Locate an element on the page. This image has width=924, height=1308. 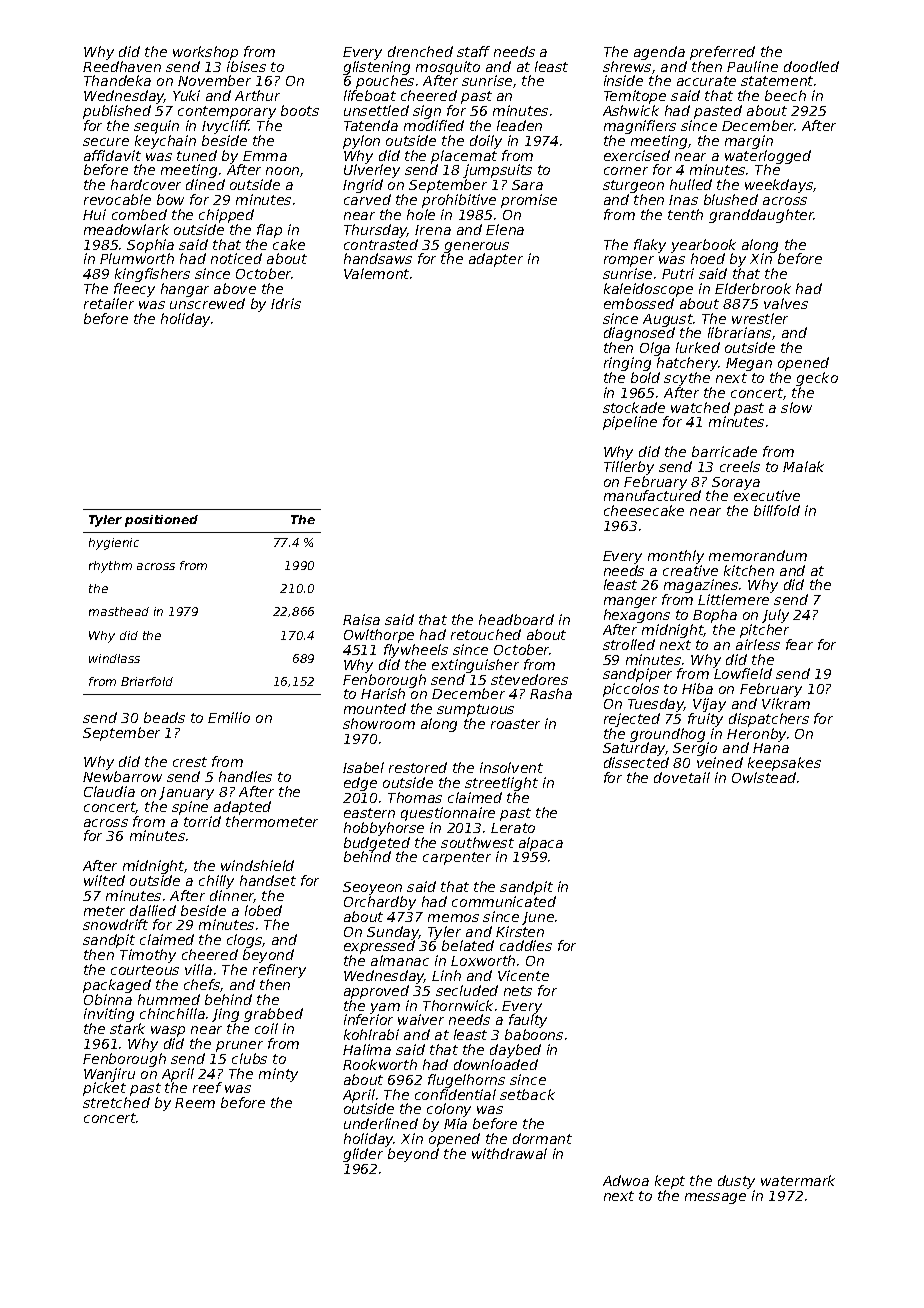
Valemont is located at coordinates (376, 273).
